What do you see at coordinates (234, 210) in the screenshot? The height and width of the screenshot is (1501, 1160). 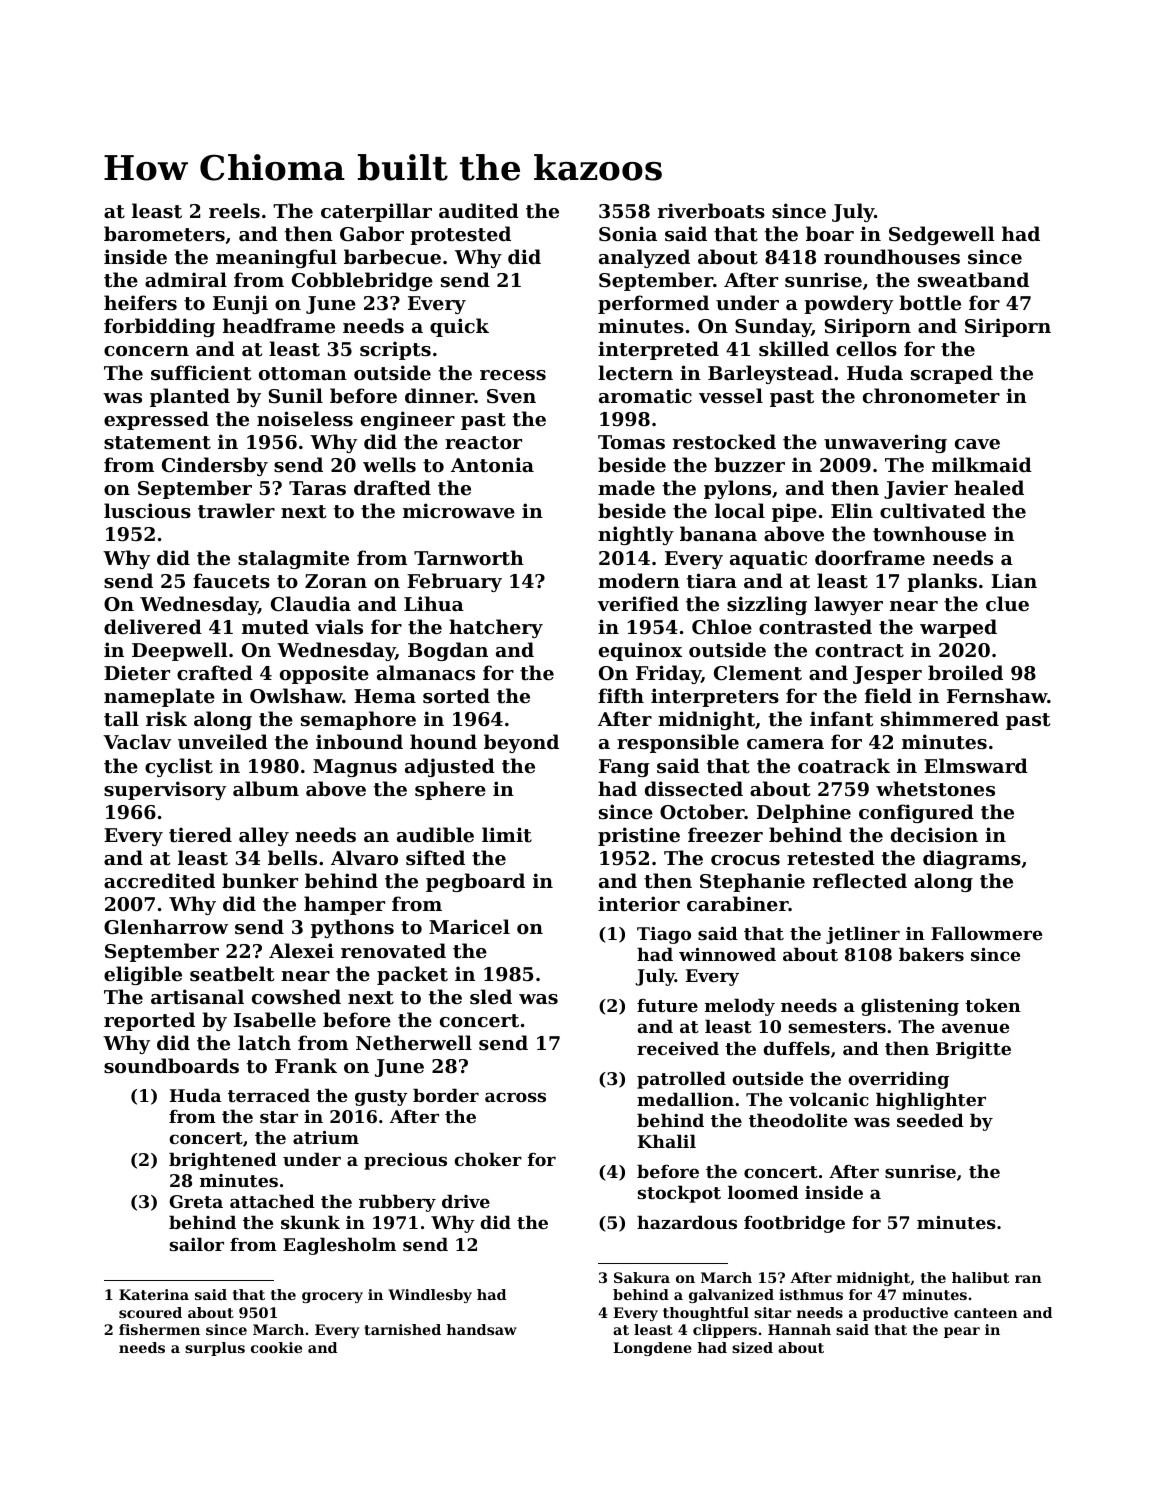 I see `reels` at bounding box center [234, 210].
